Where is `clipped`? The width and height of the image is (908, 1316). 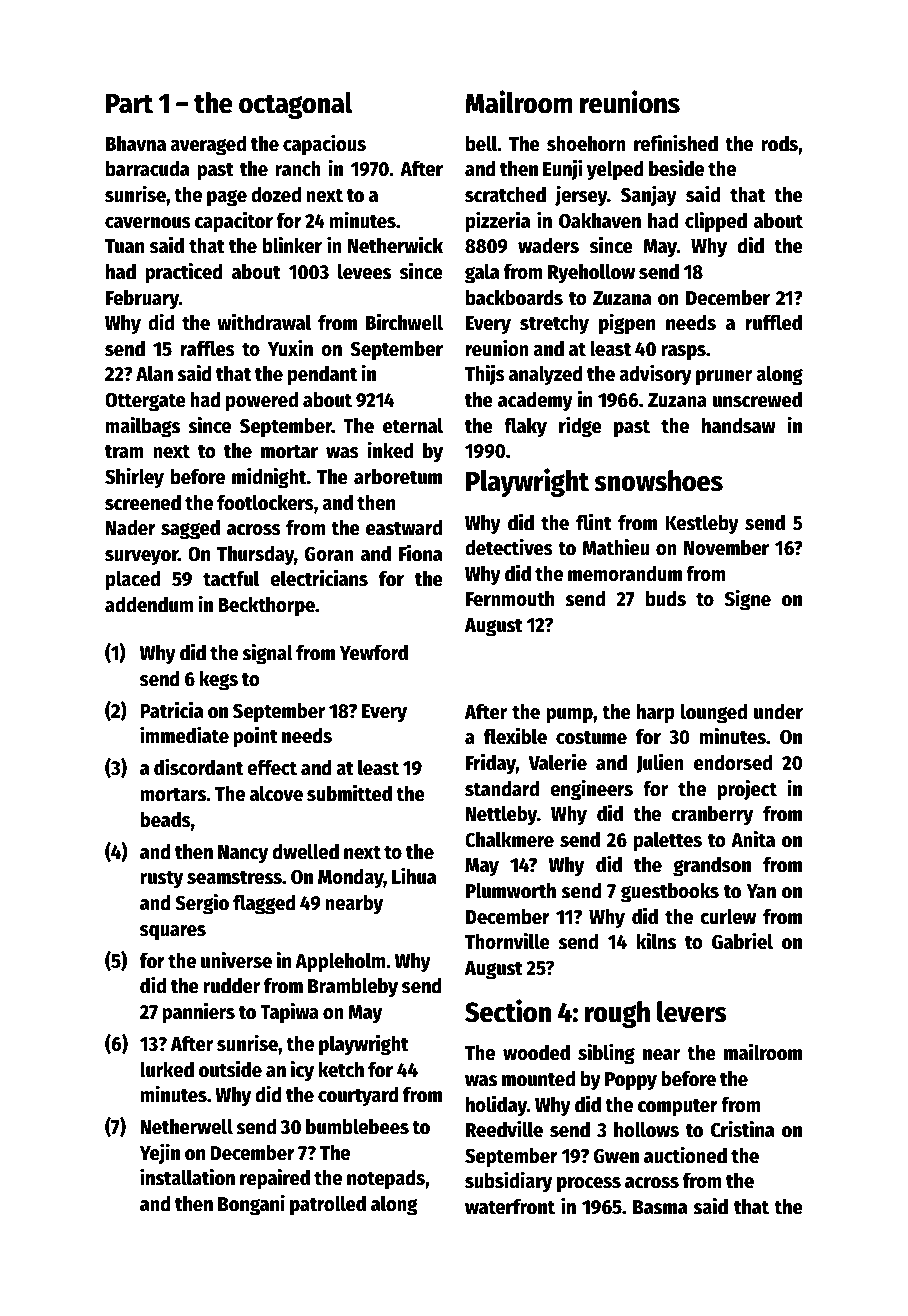 clipped is located at coordinates (716, 222).
